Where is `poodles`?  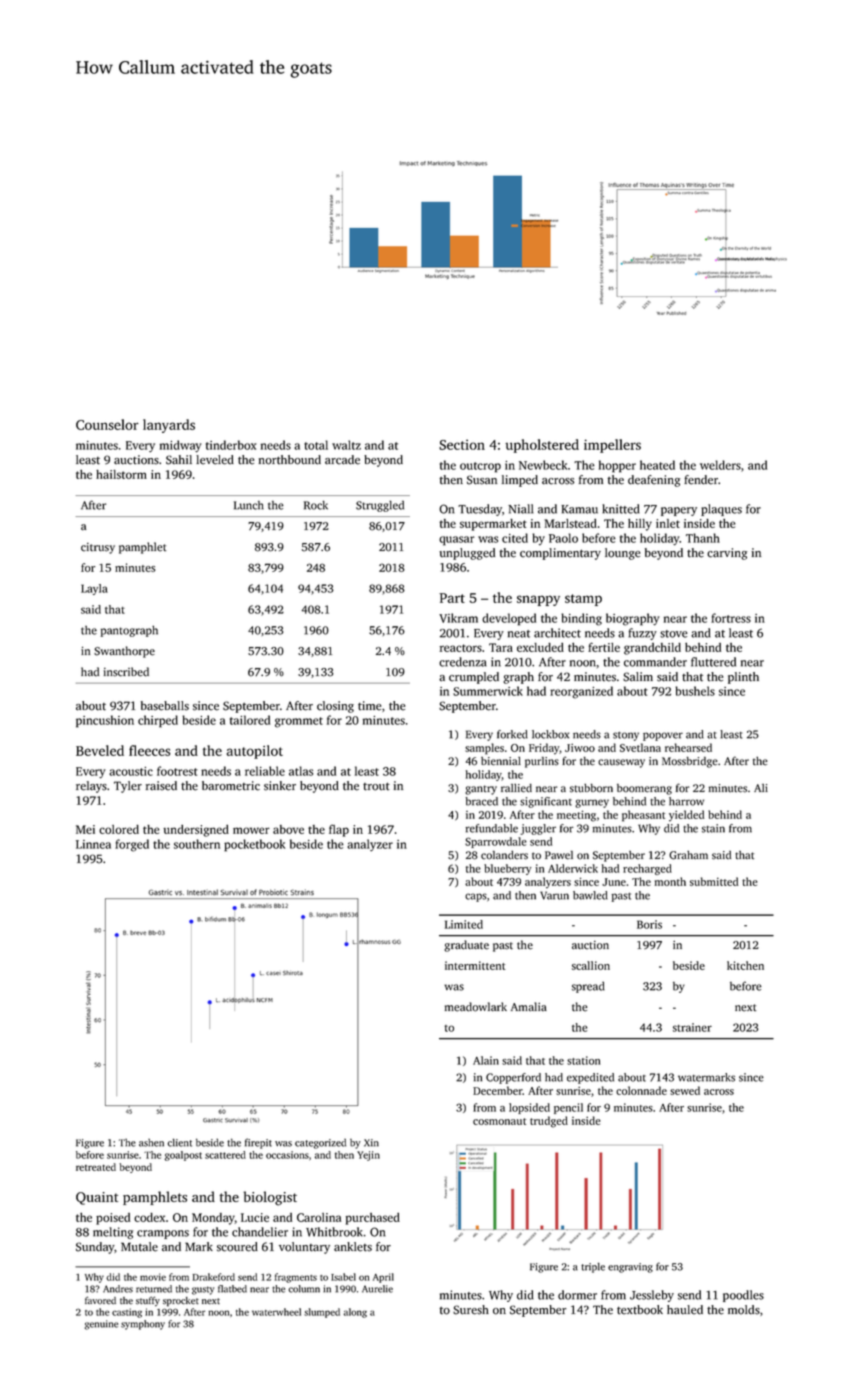 poodles is located at coordinates (743, 1296).
